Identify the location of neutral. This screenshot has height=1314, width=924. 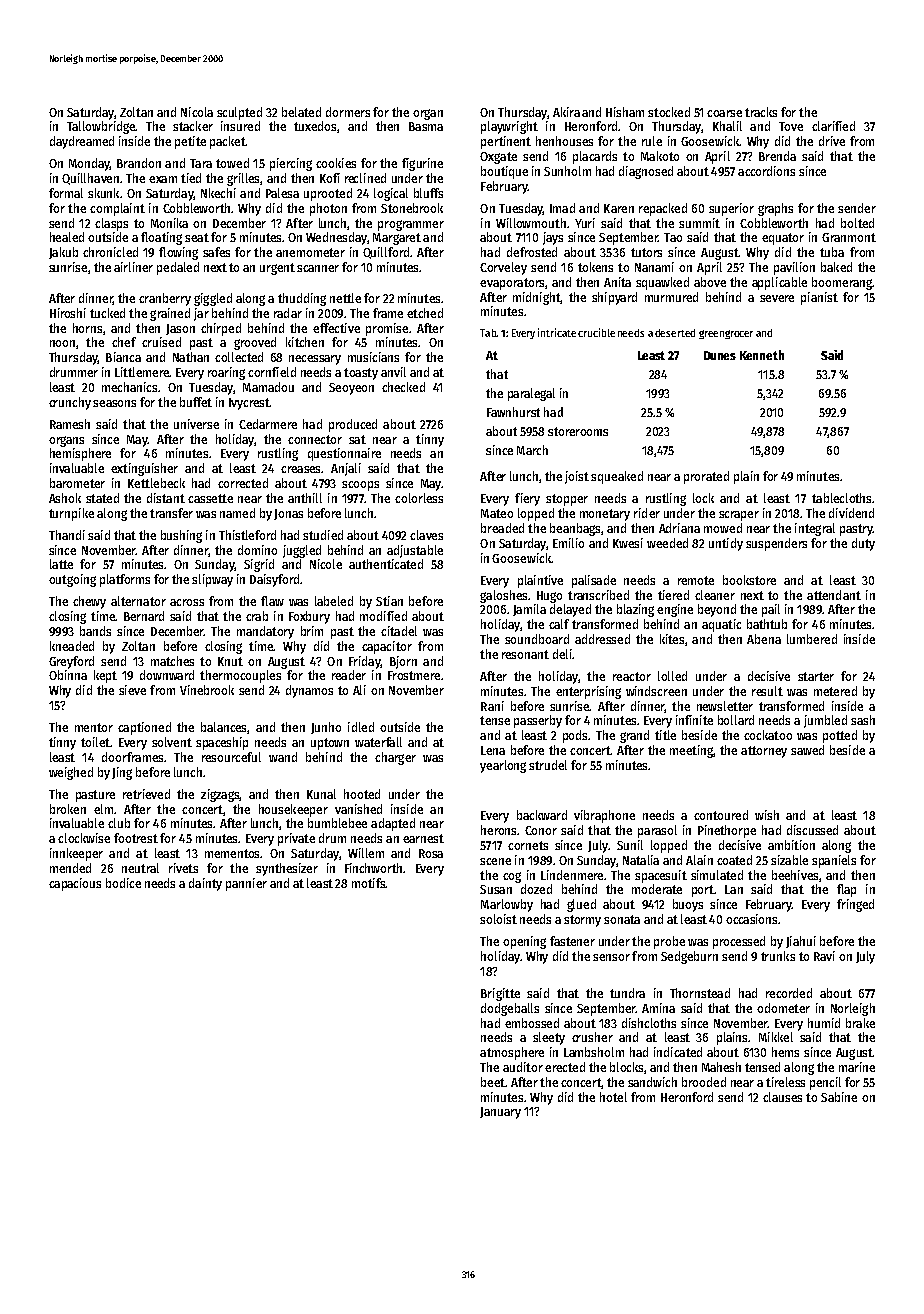
(140, 868).
